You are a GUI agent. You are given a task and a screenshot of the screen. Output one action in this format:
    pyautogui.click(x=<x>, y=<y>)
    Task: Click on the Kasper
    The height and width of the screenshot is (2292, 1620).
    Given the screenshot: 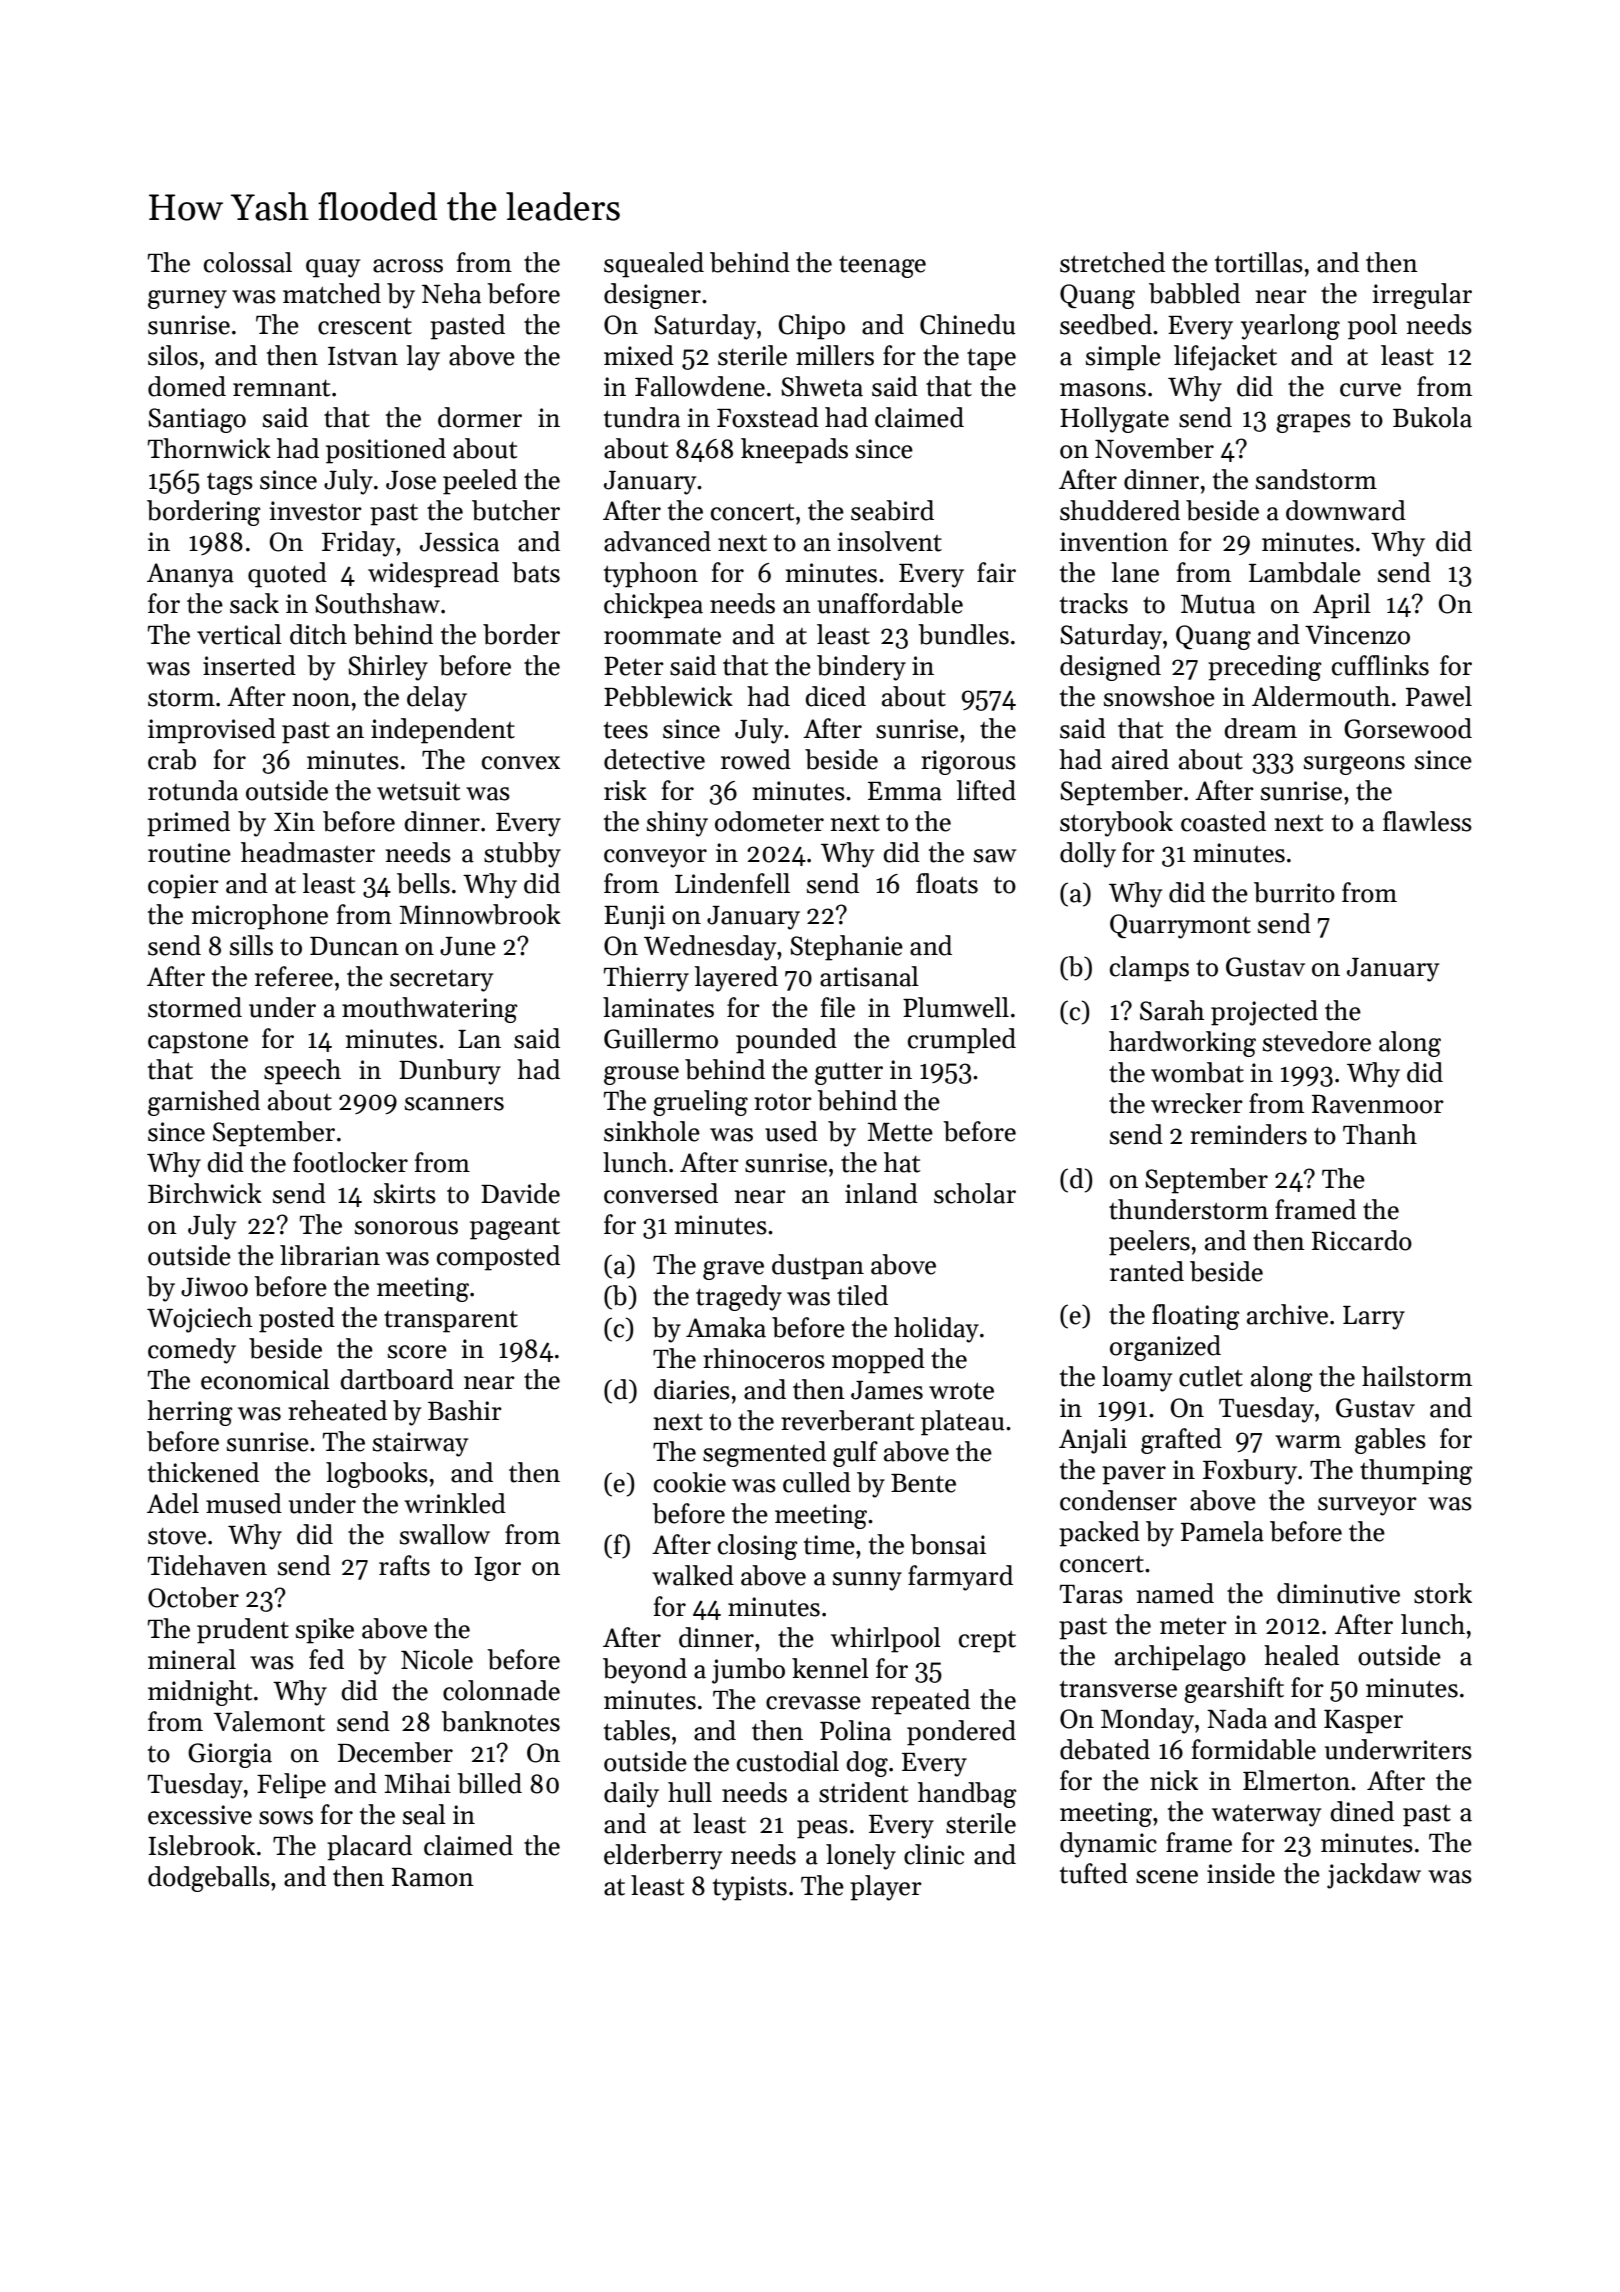 What is the action you would take?
    pyautogui.click(x=1363, y=1722)
